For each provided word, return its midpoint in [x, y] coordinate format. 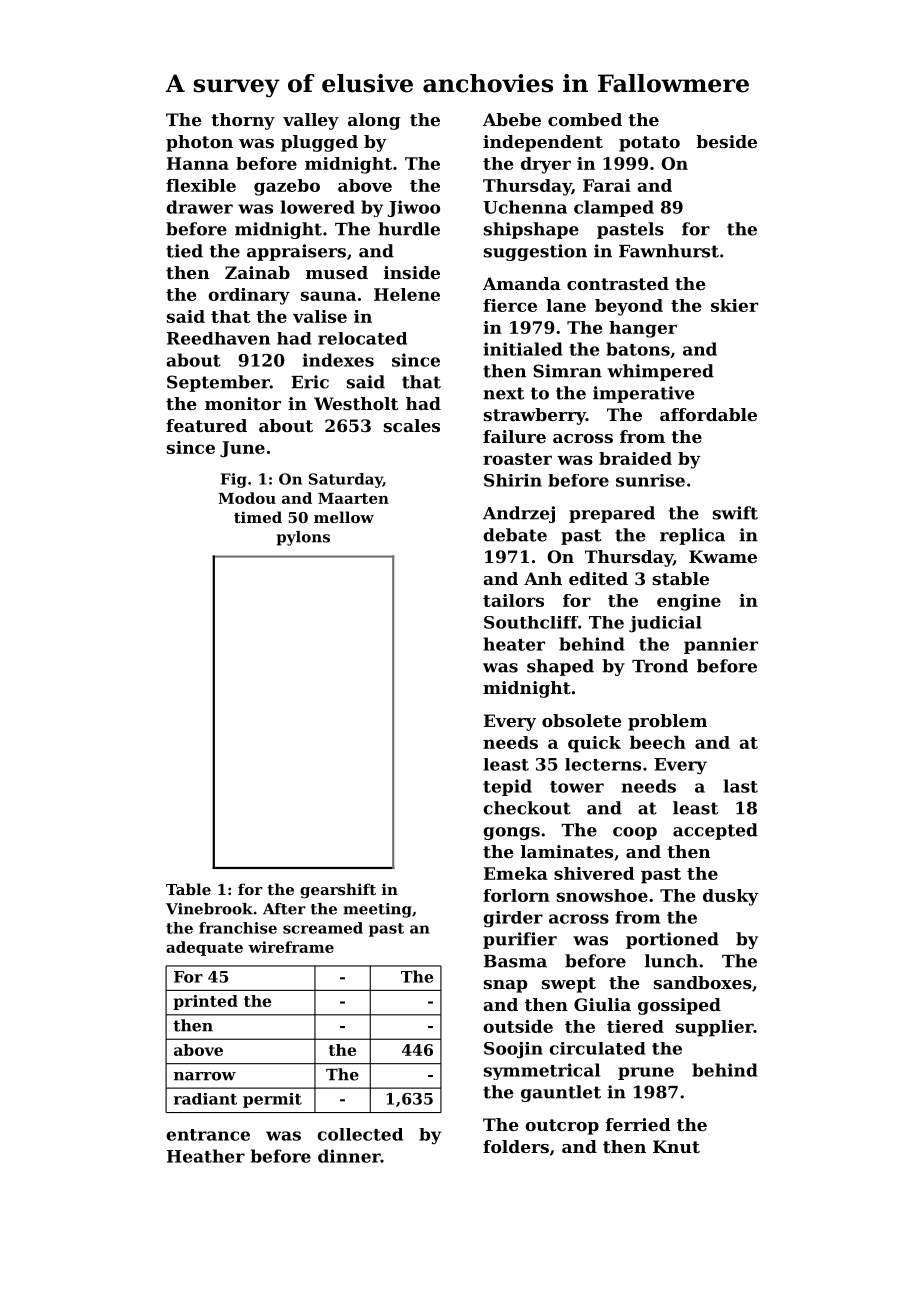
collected [360, 1134]
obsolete [582, 720]
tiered [635, 1026]
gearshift [338, 891]
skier [734, 305]
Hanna [198, 163]
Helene [407, 294]
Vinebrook [209, 909]
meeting [377, 910]
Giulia [602, 1004]
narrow [205, 1076]
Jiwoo [413, 208]
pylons [303, 538]
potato [649, 144]
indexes [338, 360]
